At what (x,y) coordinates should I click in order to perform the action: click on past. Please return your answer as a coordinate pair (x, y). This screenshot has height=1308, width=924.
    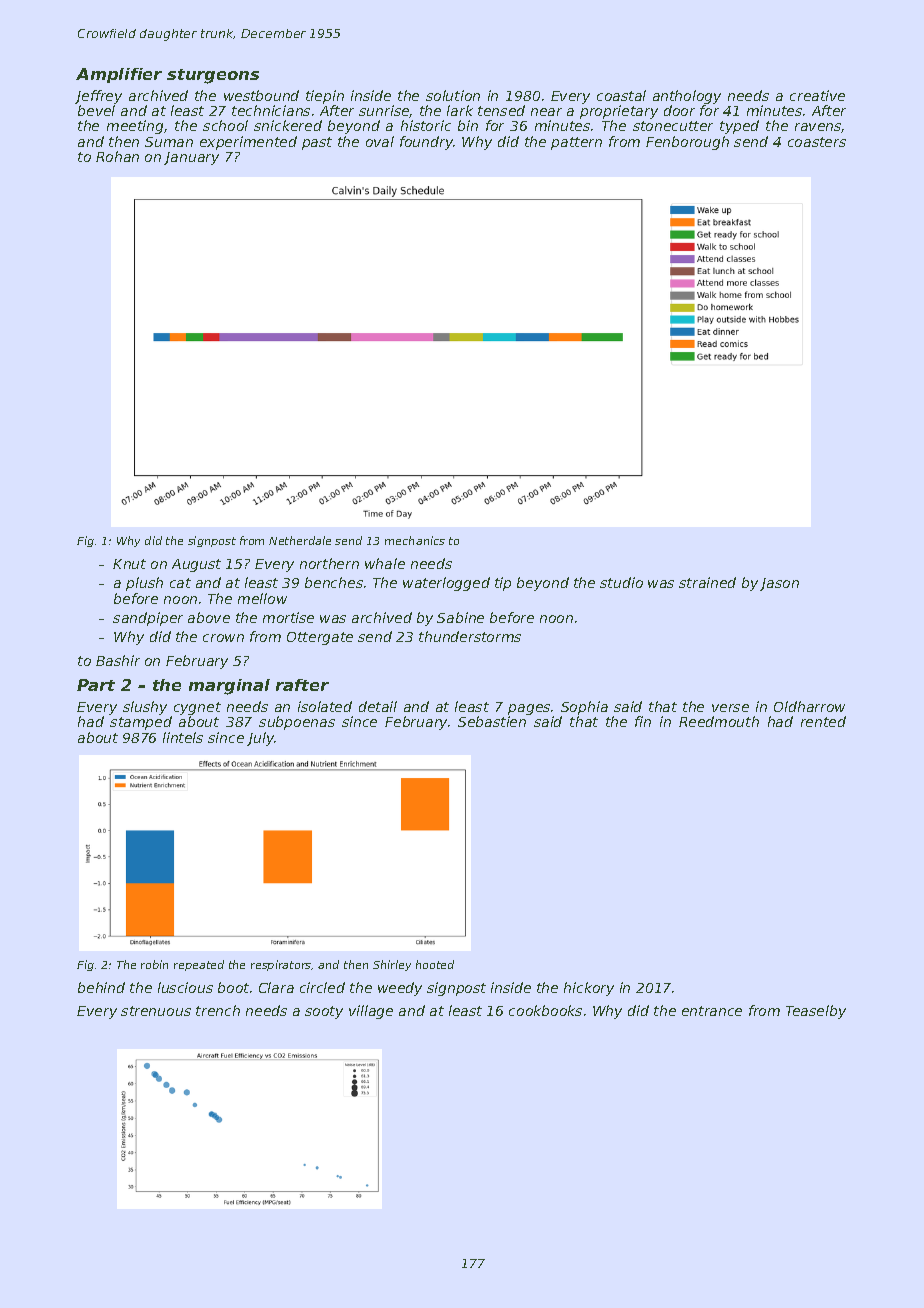
    Looking at the image, I should click on (317, 143).
